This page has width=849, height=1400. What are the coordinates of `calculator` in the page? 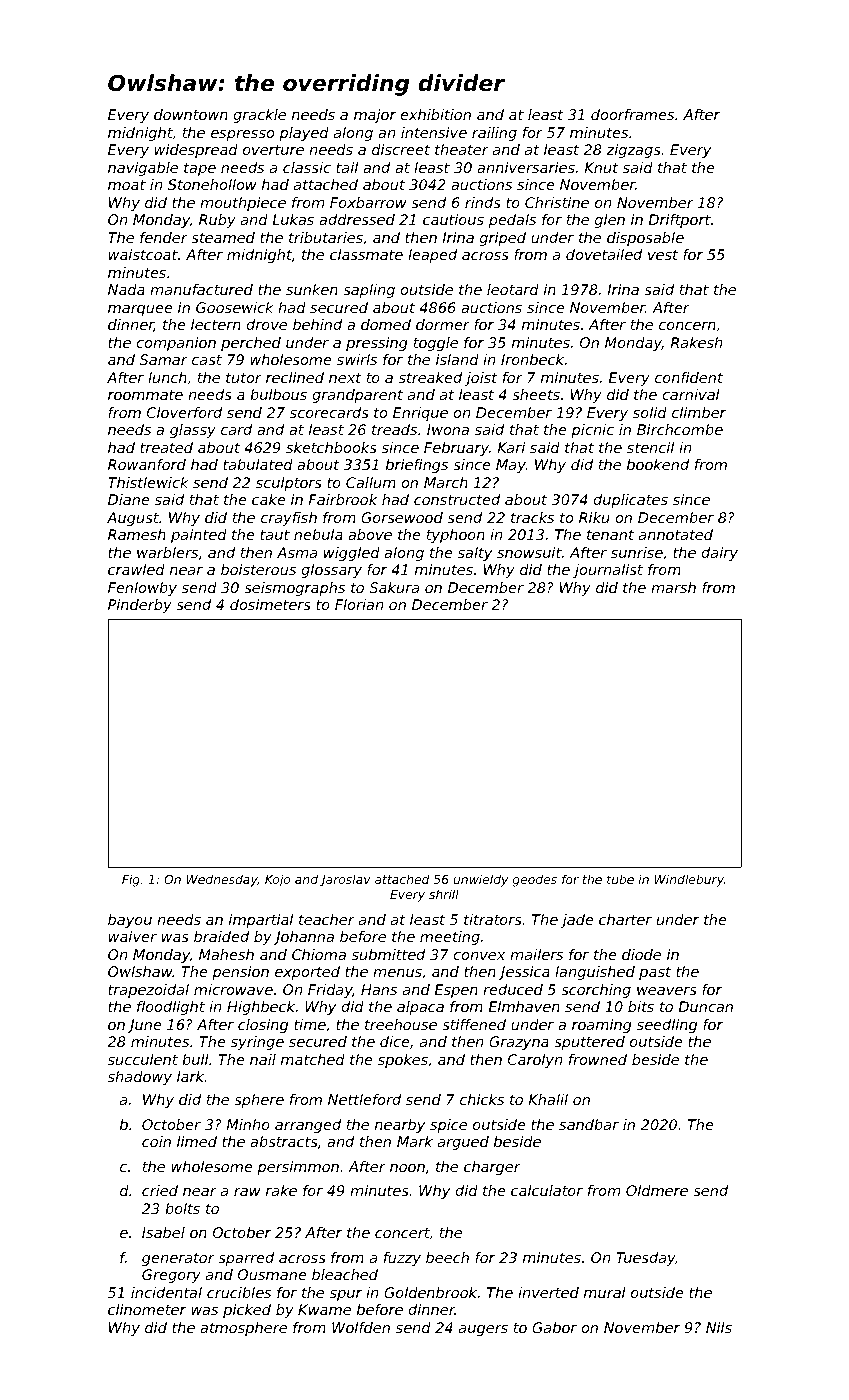 It's located at (547, 1190).
